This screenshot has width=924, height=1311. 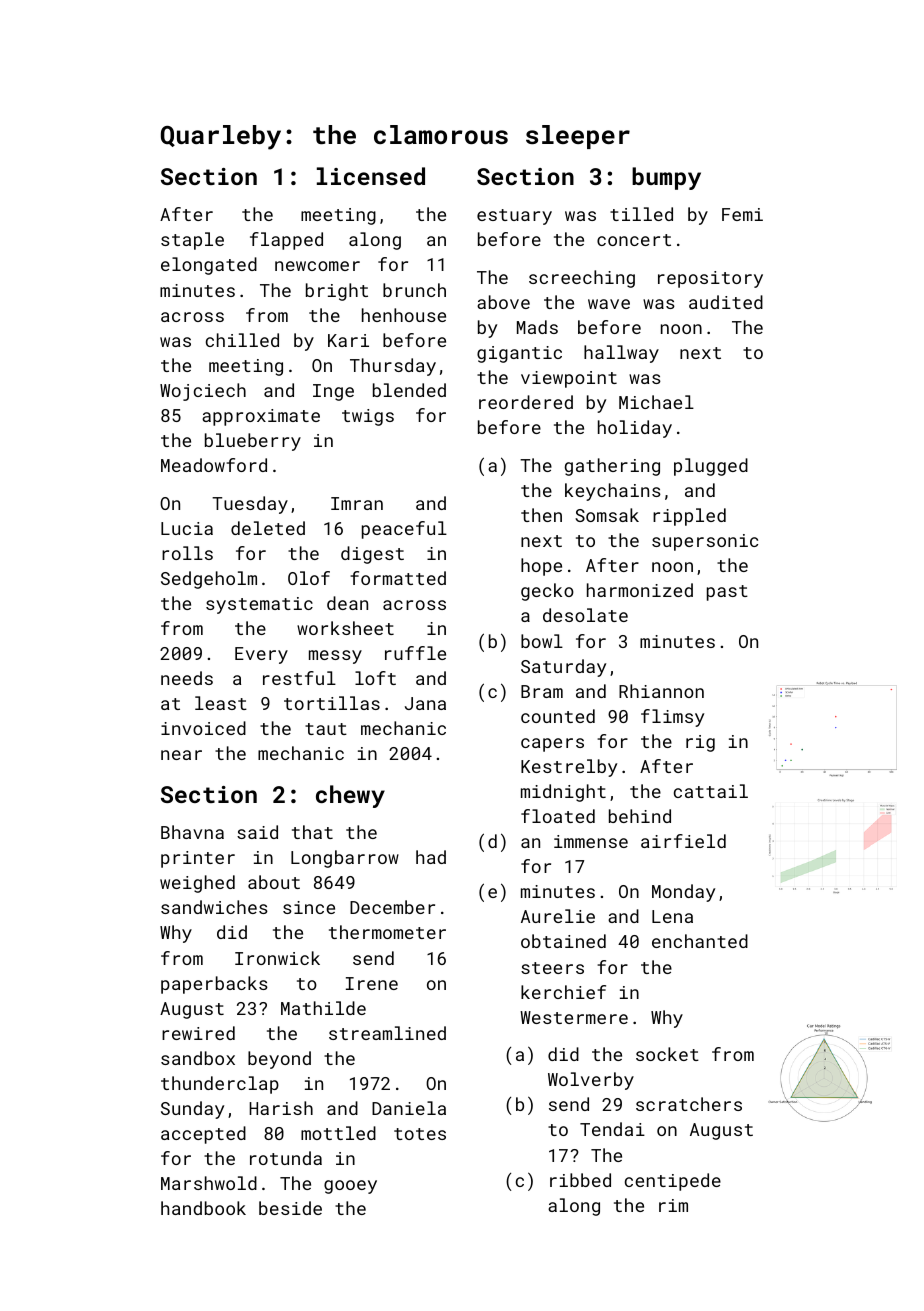 What do you see at coordinates (558, 716) in the screenshot?
I see `counted` at bounding box center [558, 716].
